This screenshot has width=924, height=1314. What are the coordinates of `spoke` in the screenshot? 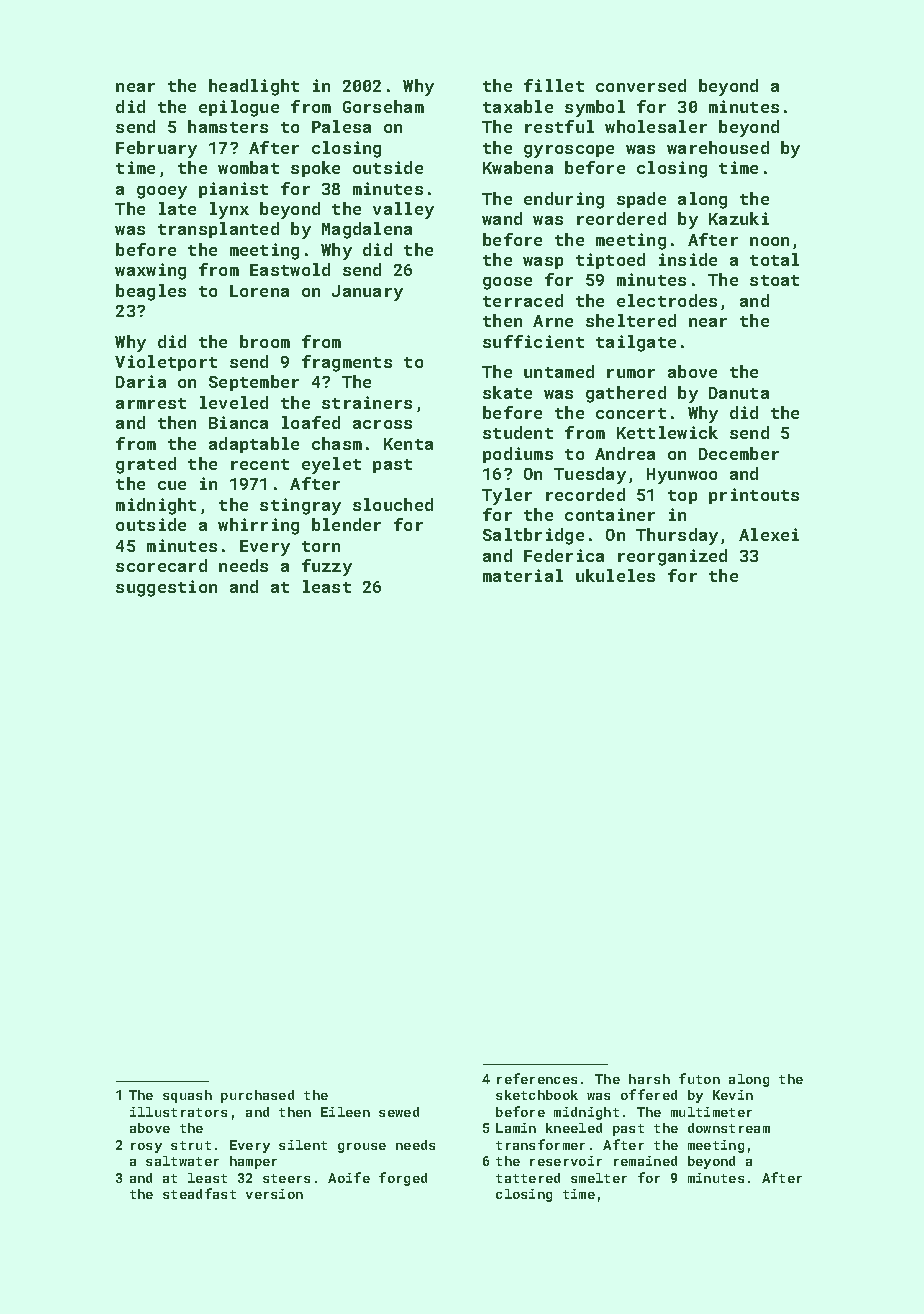 It's located at (315, 169).
